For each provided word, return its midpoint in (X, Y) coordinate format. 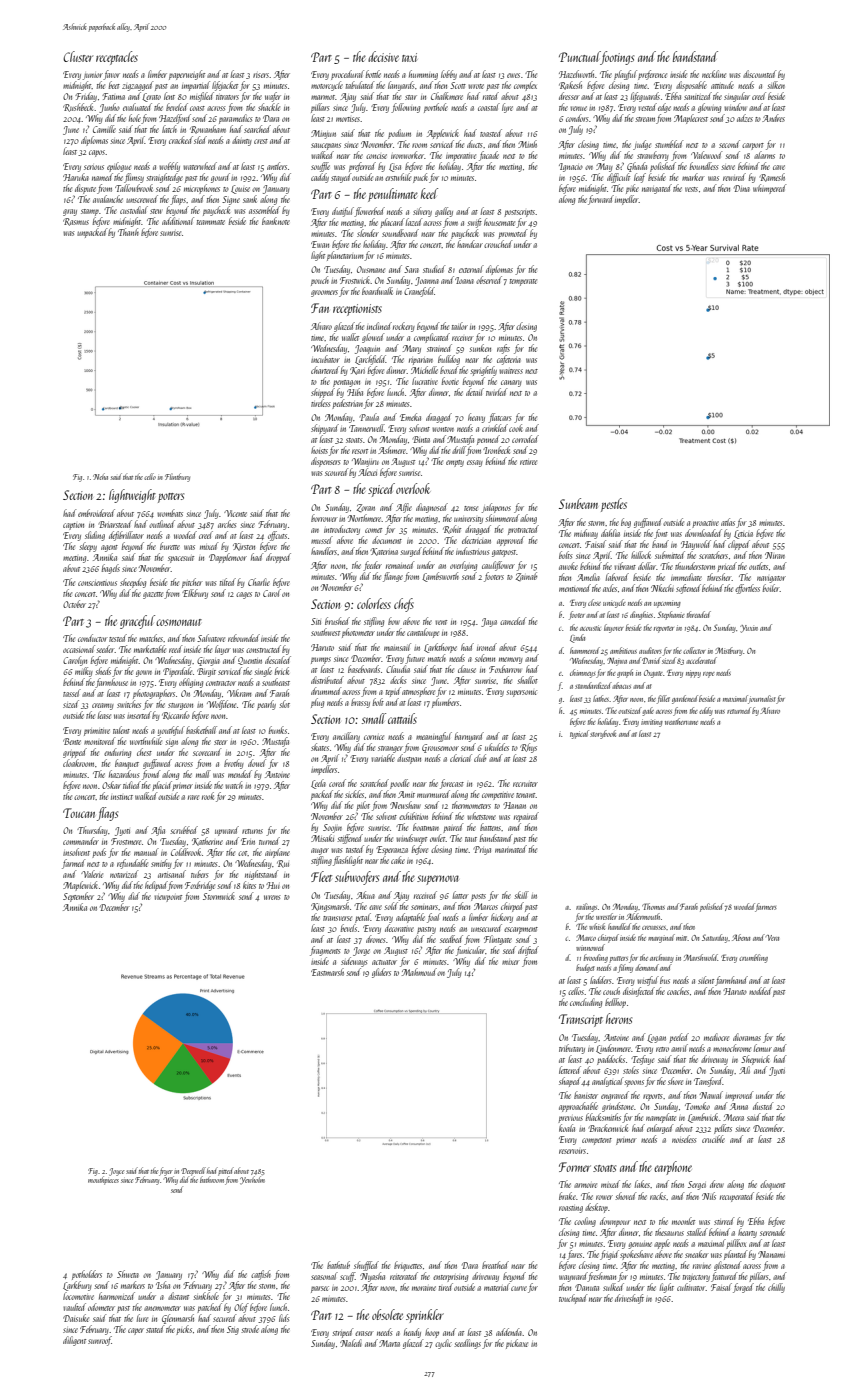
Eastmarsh (327, 972)
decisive (383, 56)
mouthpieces (103, 1180)
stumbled (669, 144)
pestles (614, 505)
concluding (586, 1003)
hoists (319, 450)
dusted (763, 1106)
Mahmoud (419, 972)
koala (567, 1128)
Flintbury (177, 477)
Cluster (78, 56)
